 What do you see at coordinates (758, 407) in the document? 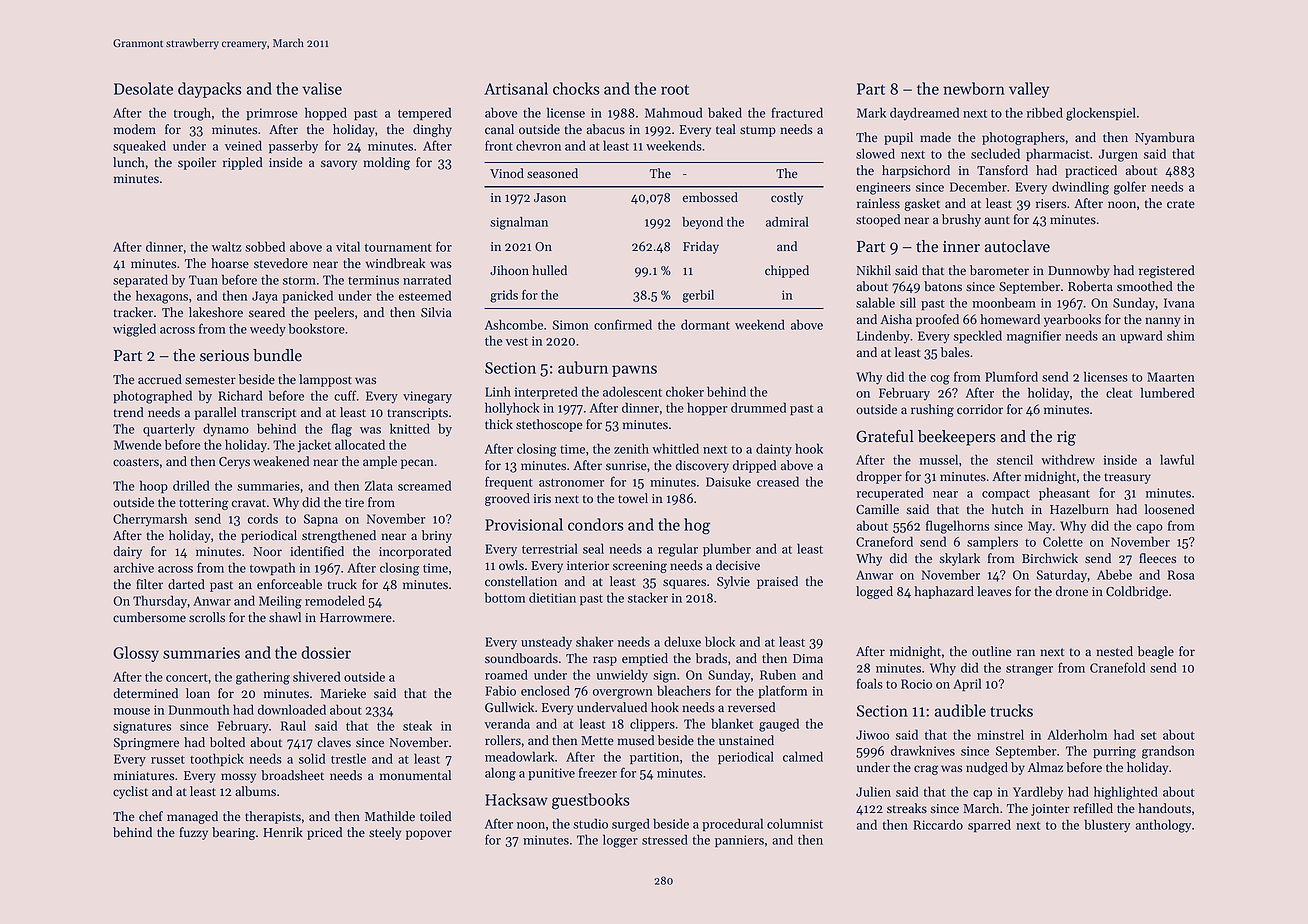
I see `drummed` at bounding box center [758, 407].
